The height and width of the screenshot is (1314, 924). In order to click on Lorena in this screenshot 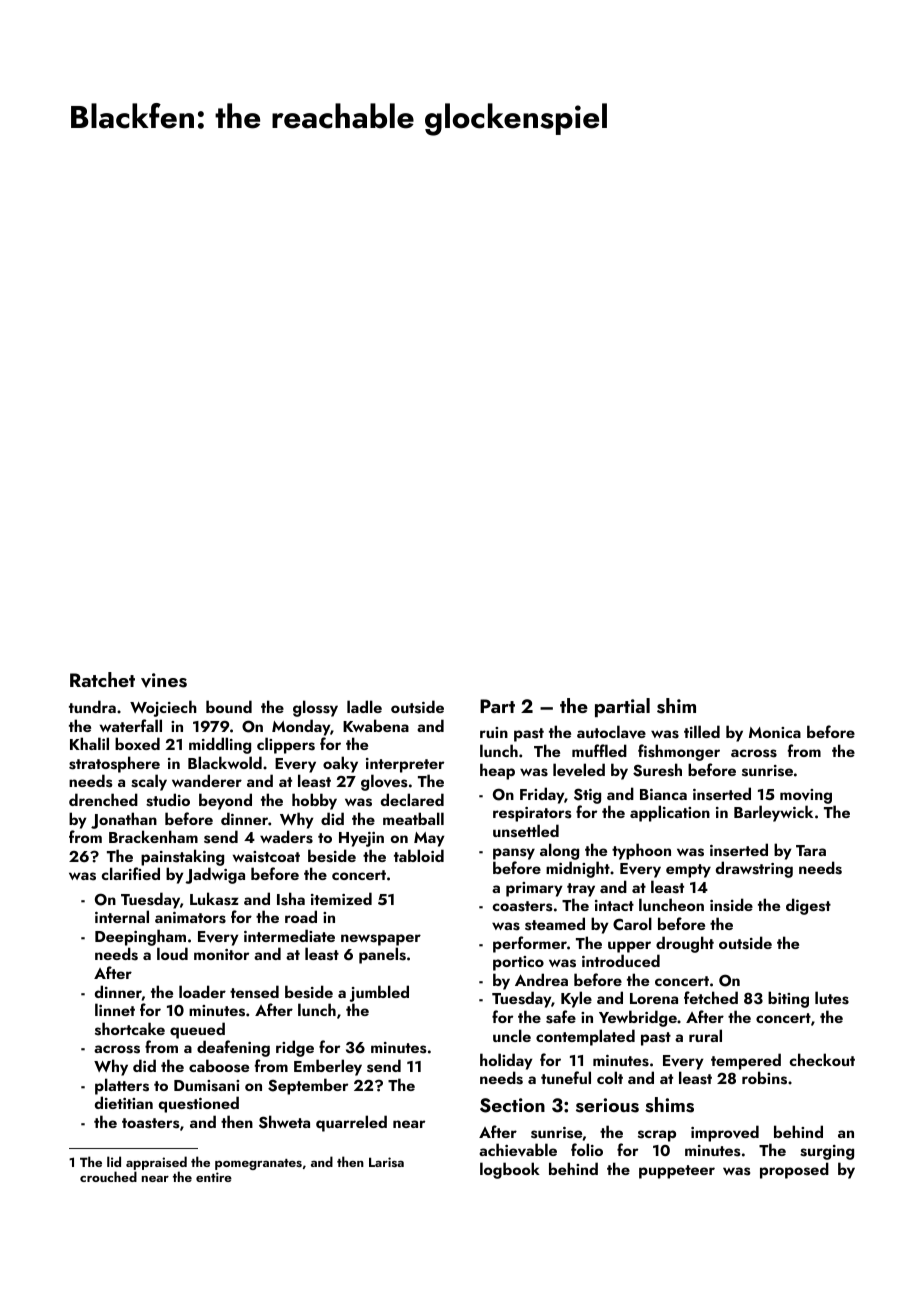, I will do `click(654, 998)`.
